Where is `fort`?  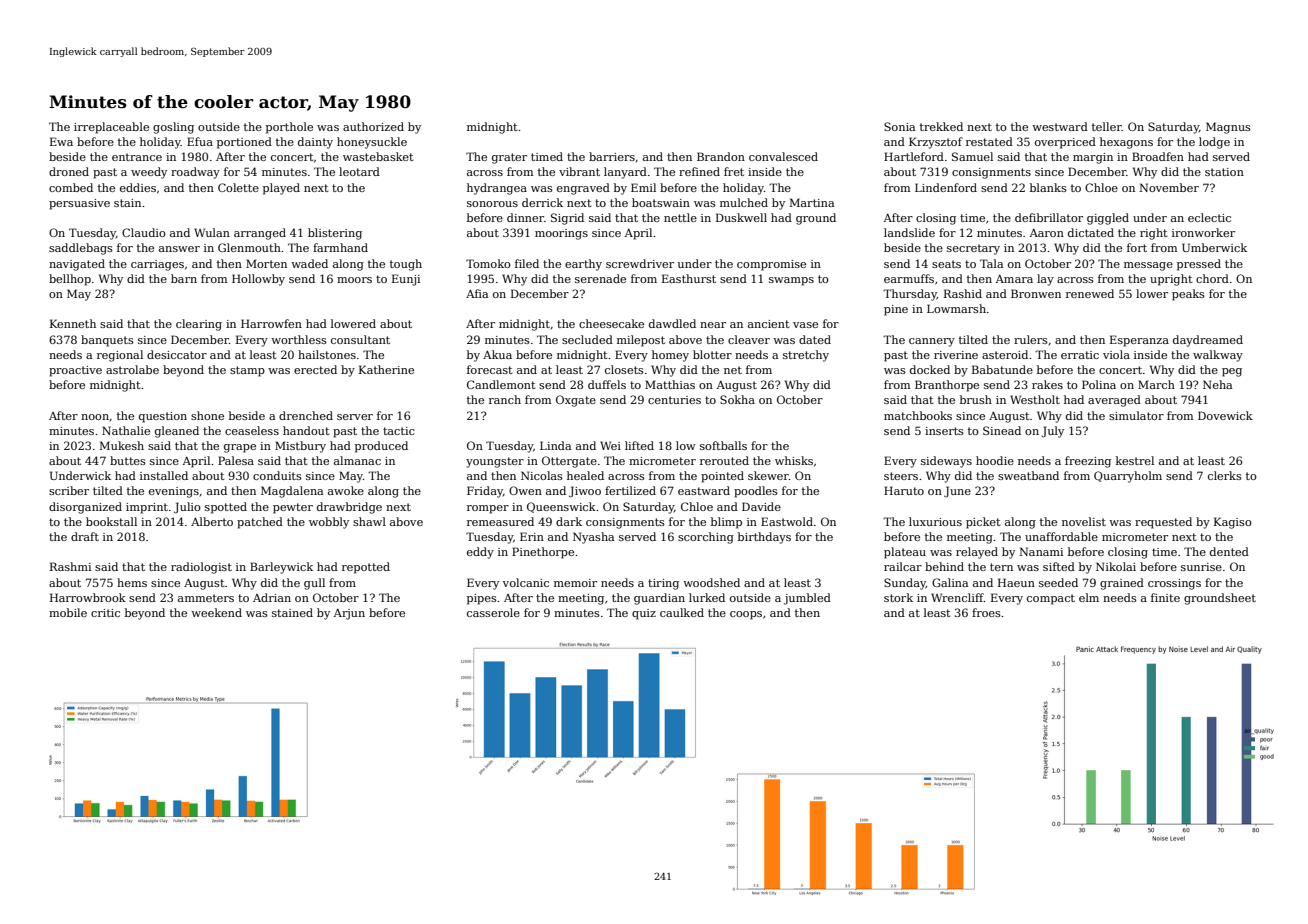 fort is located at coordinates (1137, 247).
